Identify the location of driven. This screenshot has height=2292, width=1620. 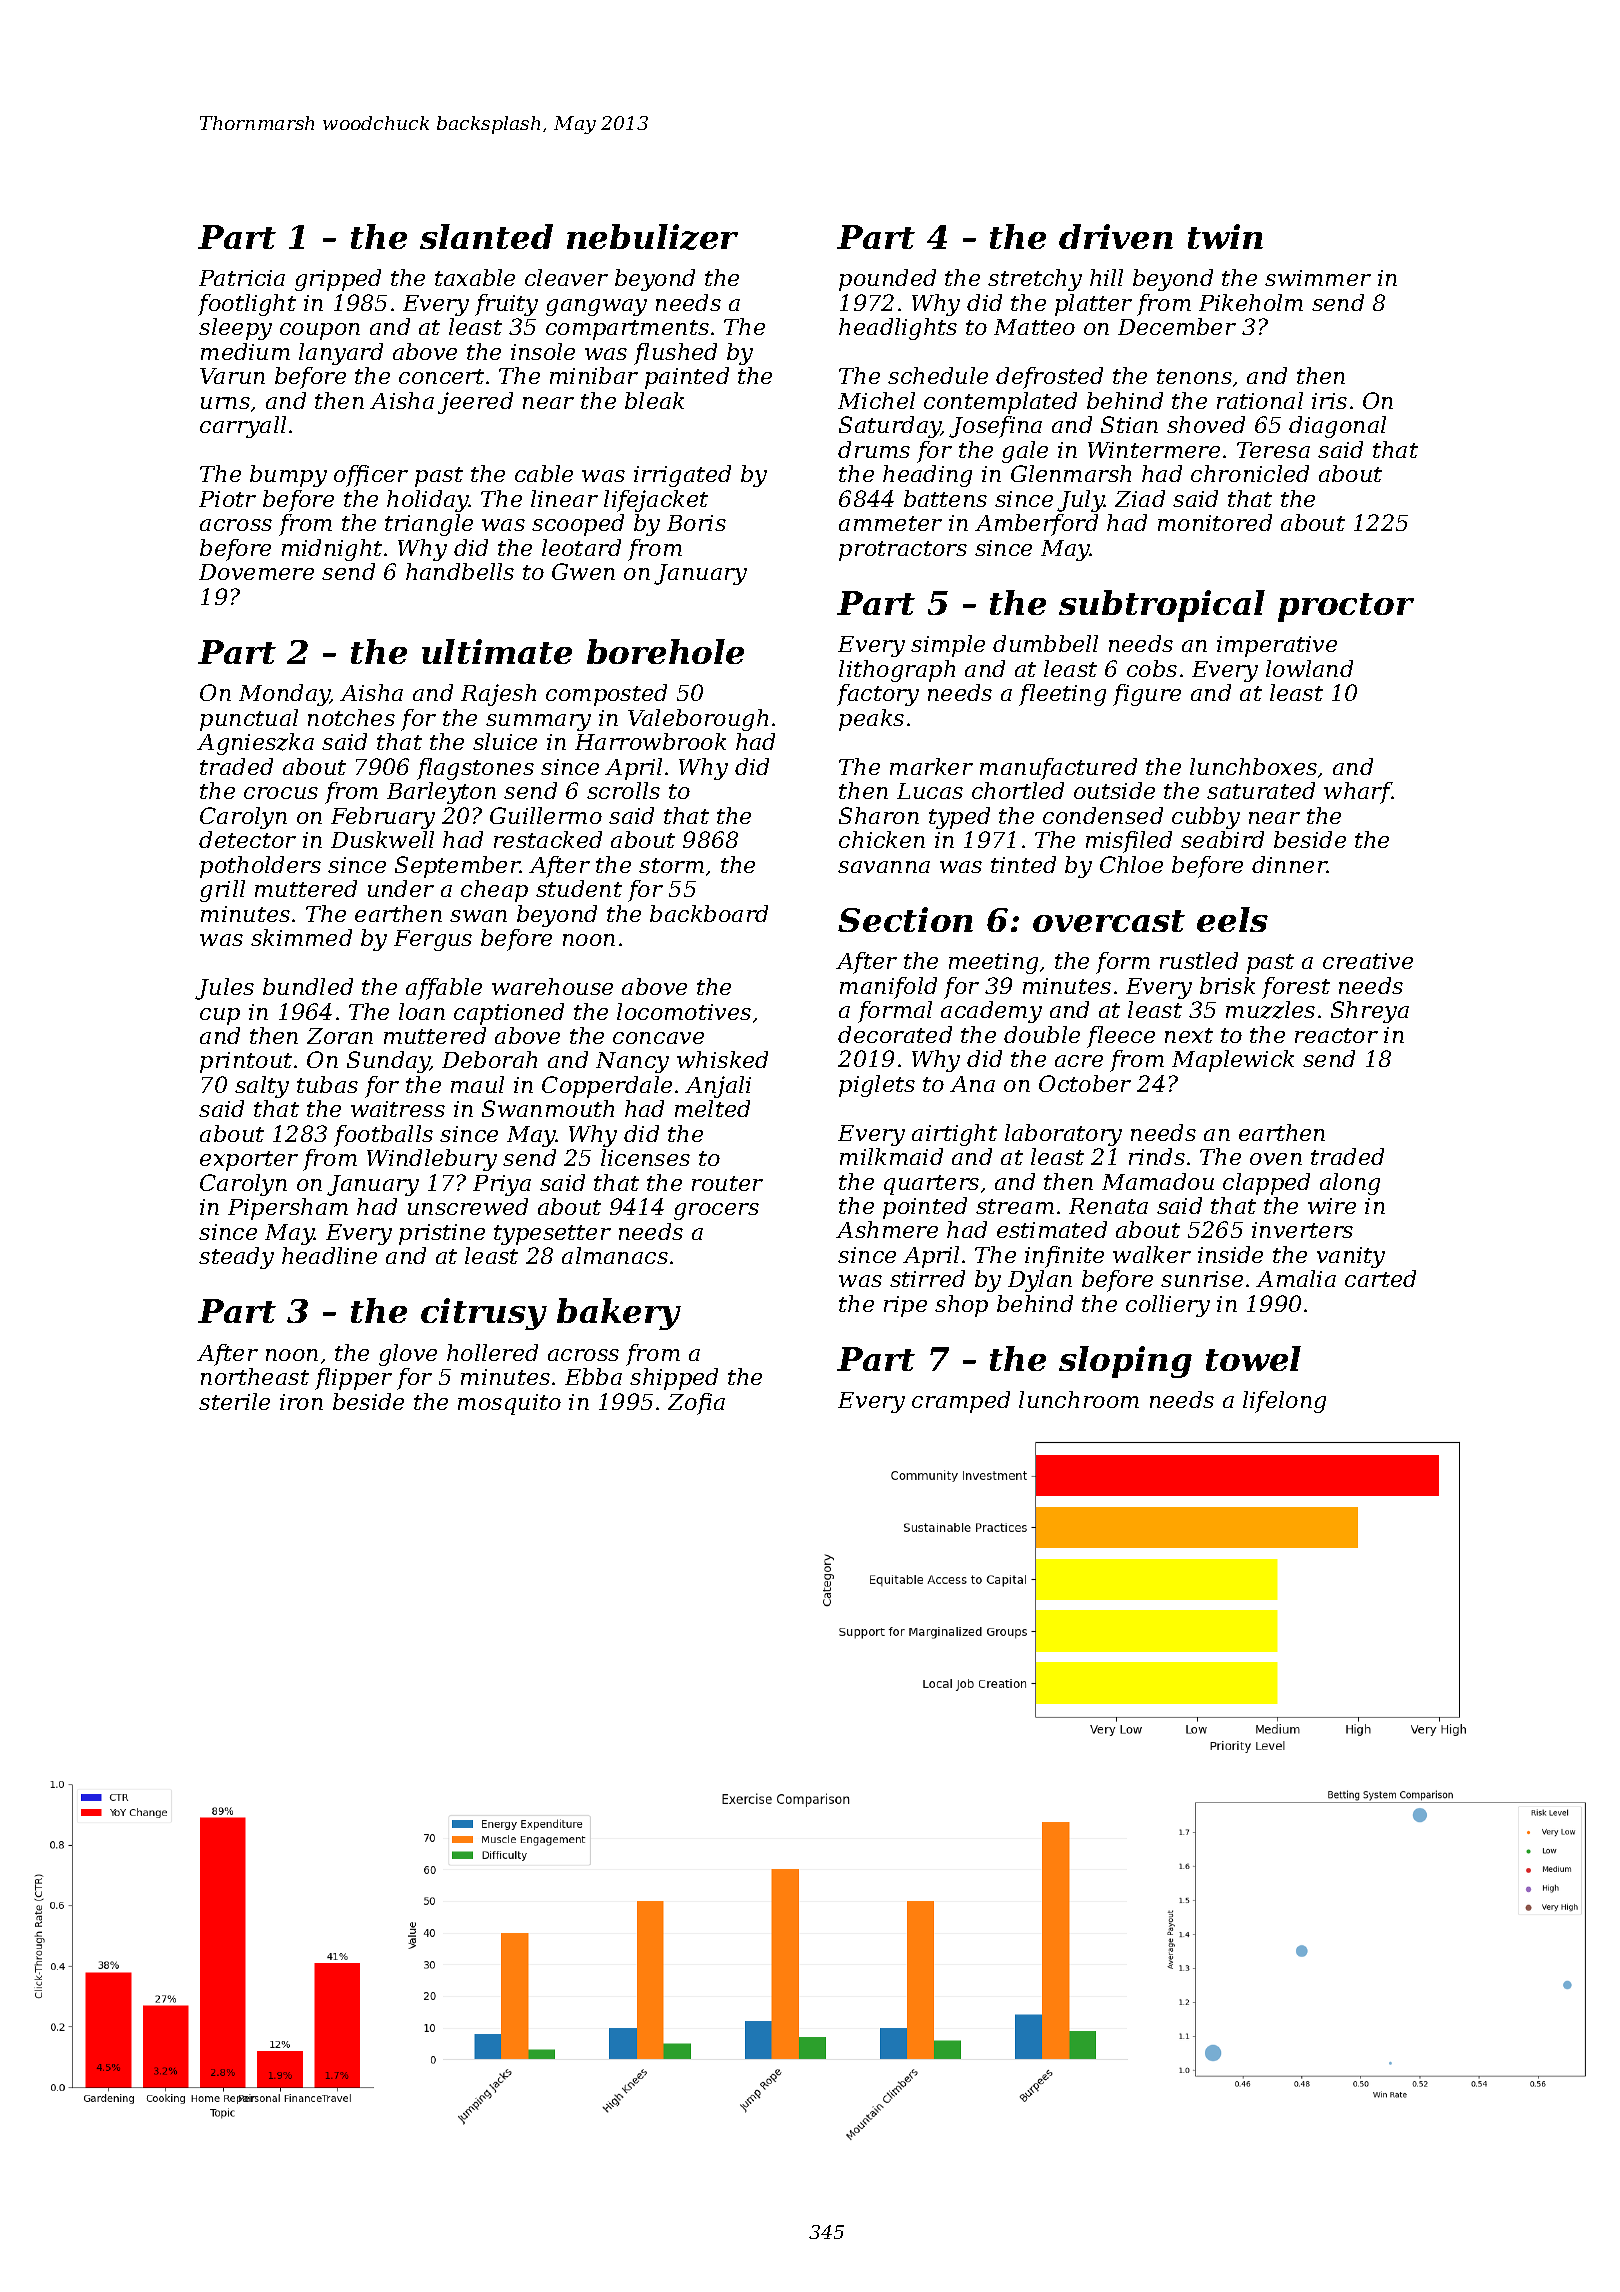
(1116, 236).
